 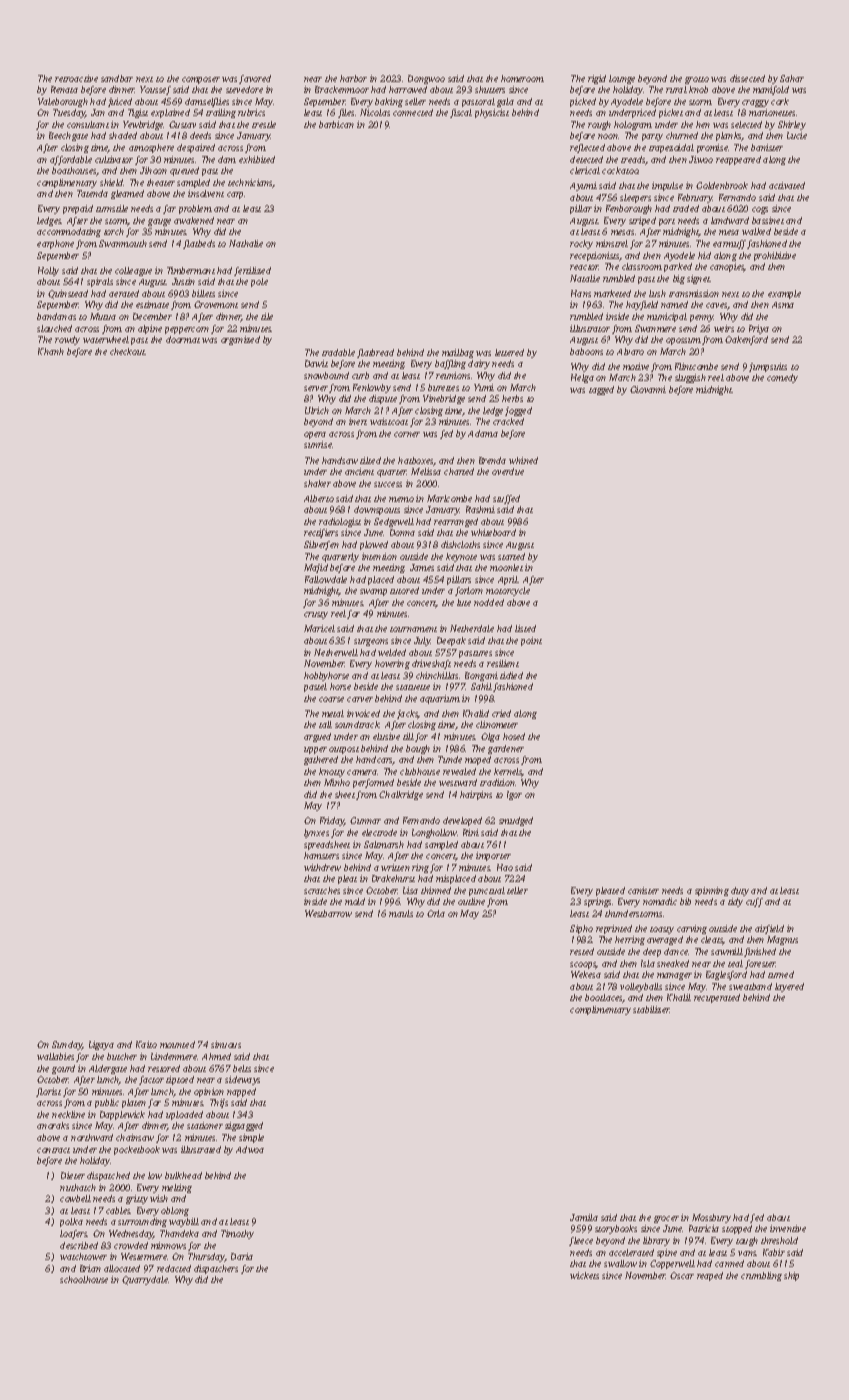 I want to click on parked, so click(x=678, y=267).
